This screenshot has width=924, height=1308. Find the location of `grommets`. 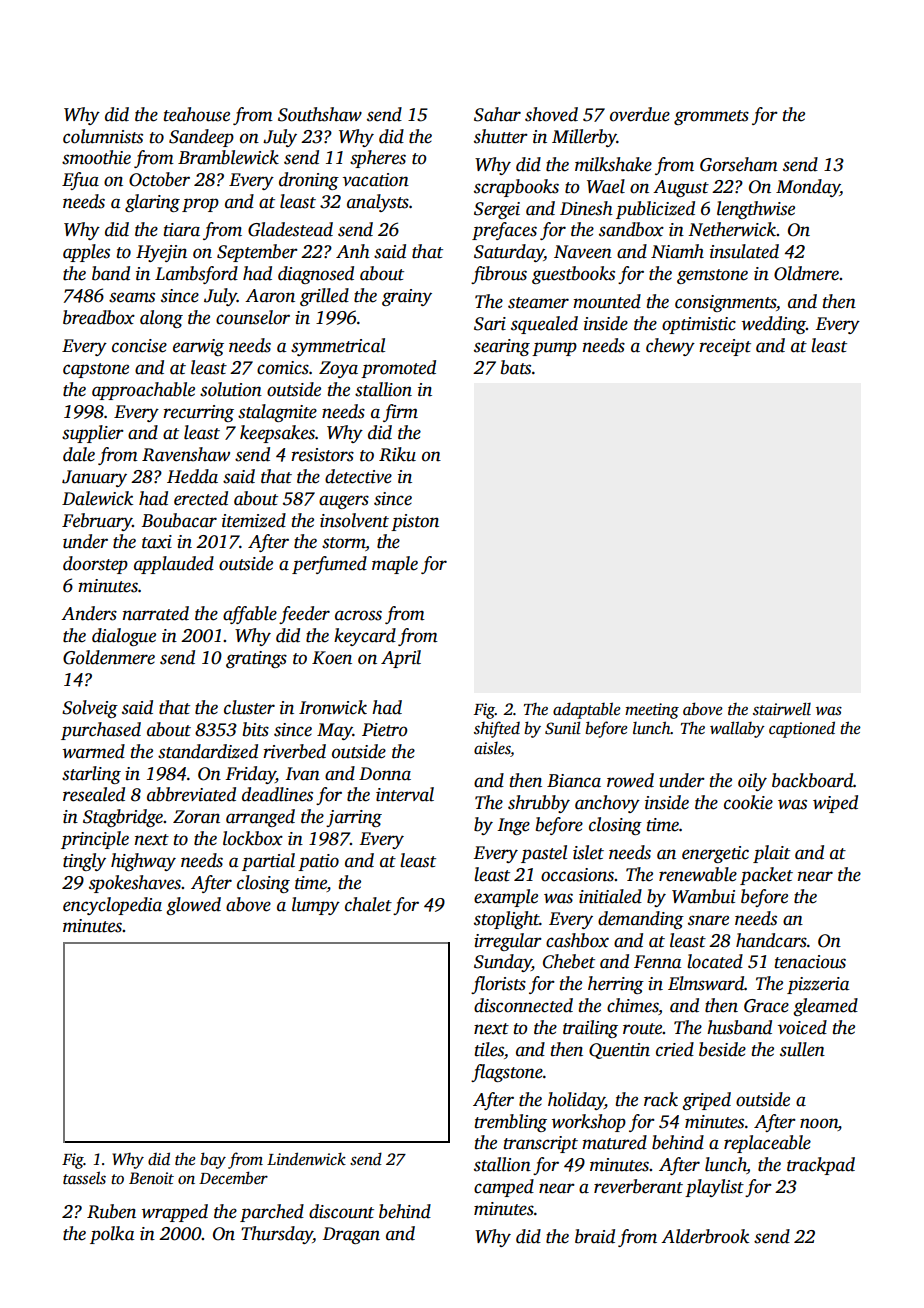

grommets is located at coordinates (711, 117).
